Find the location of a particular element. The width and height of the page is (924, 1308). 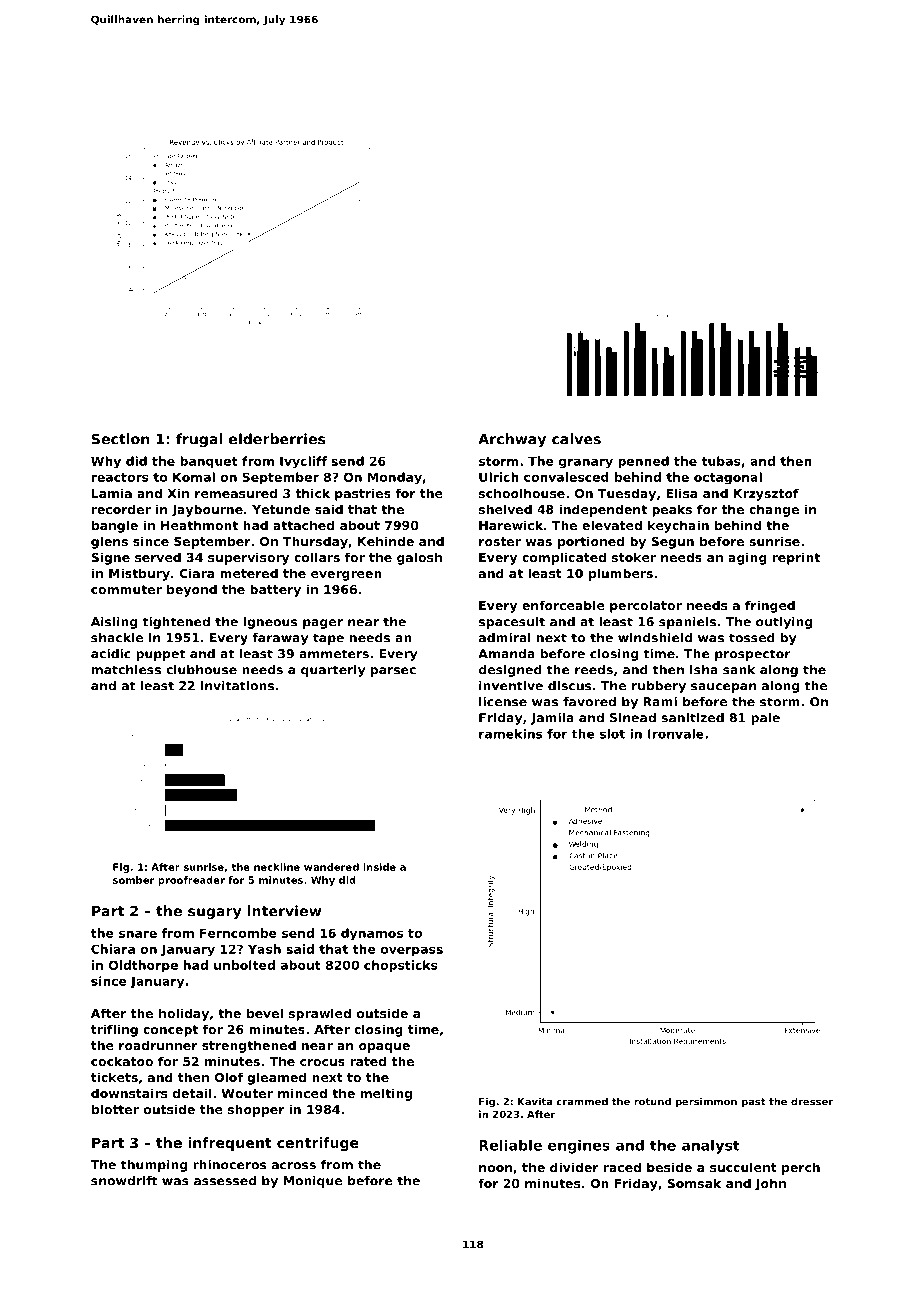

crocus is located at coordinates (322, 1062).
